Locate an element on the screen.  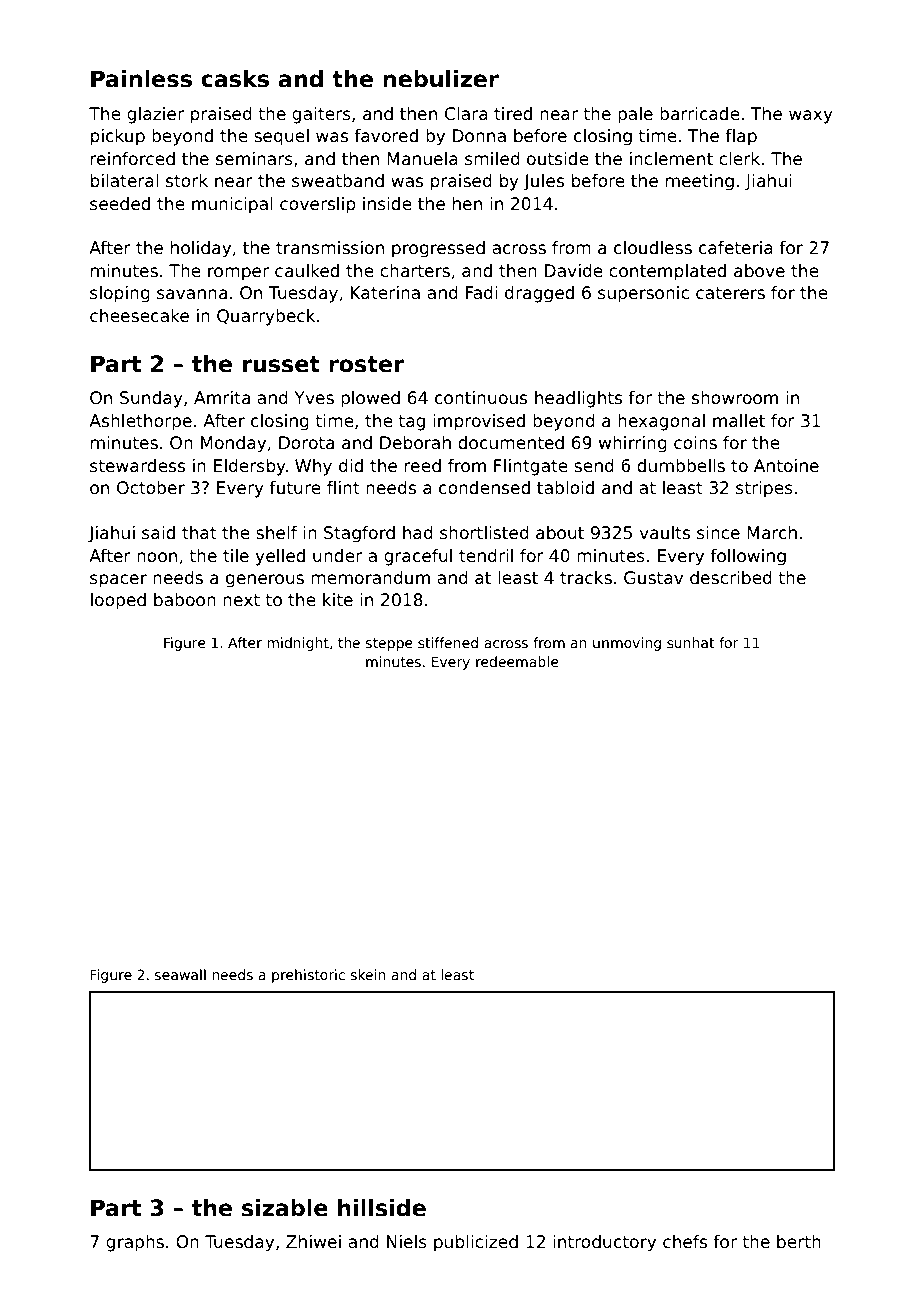
nebulizer is located at coordinates (441, 79).
